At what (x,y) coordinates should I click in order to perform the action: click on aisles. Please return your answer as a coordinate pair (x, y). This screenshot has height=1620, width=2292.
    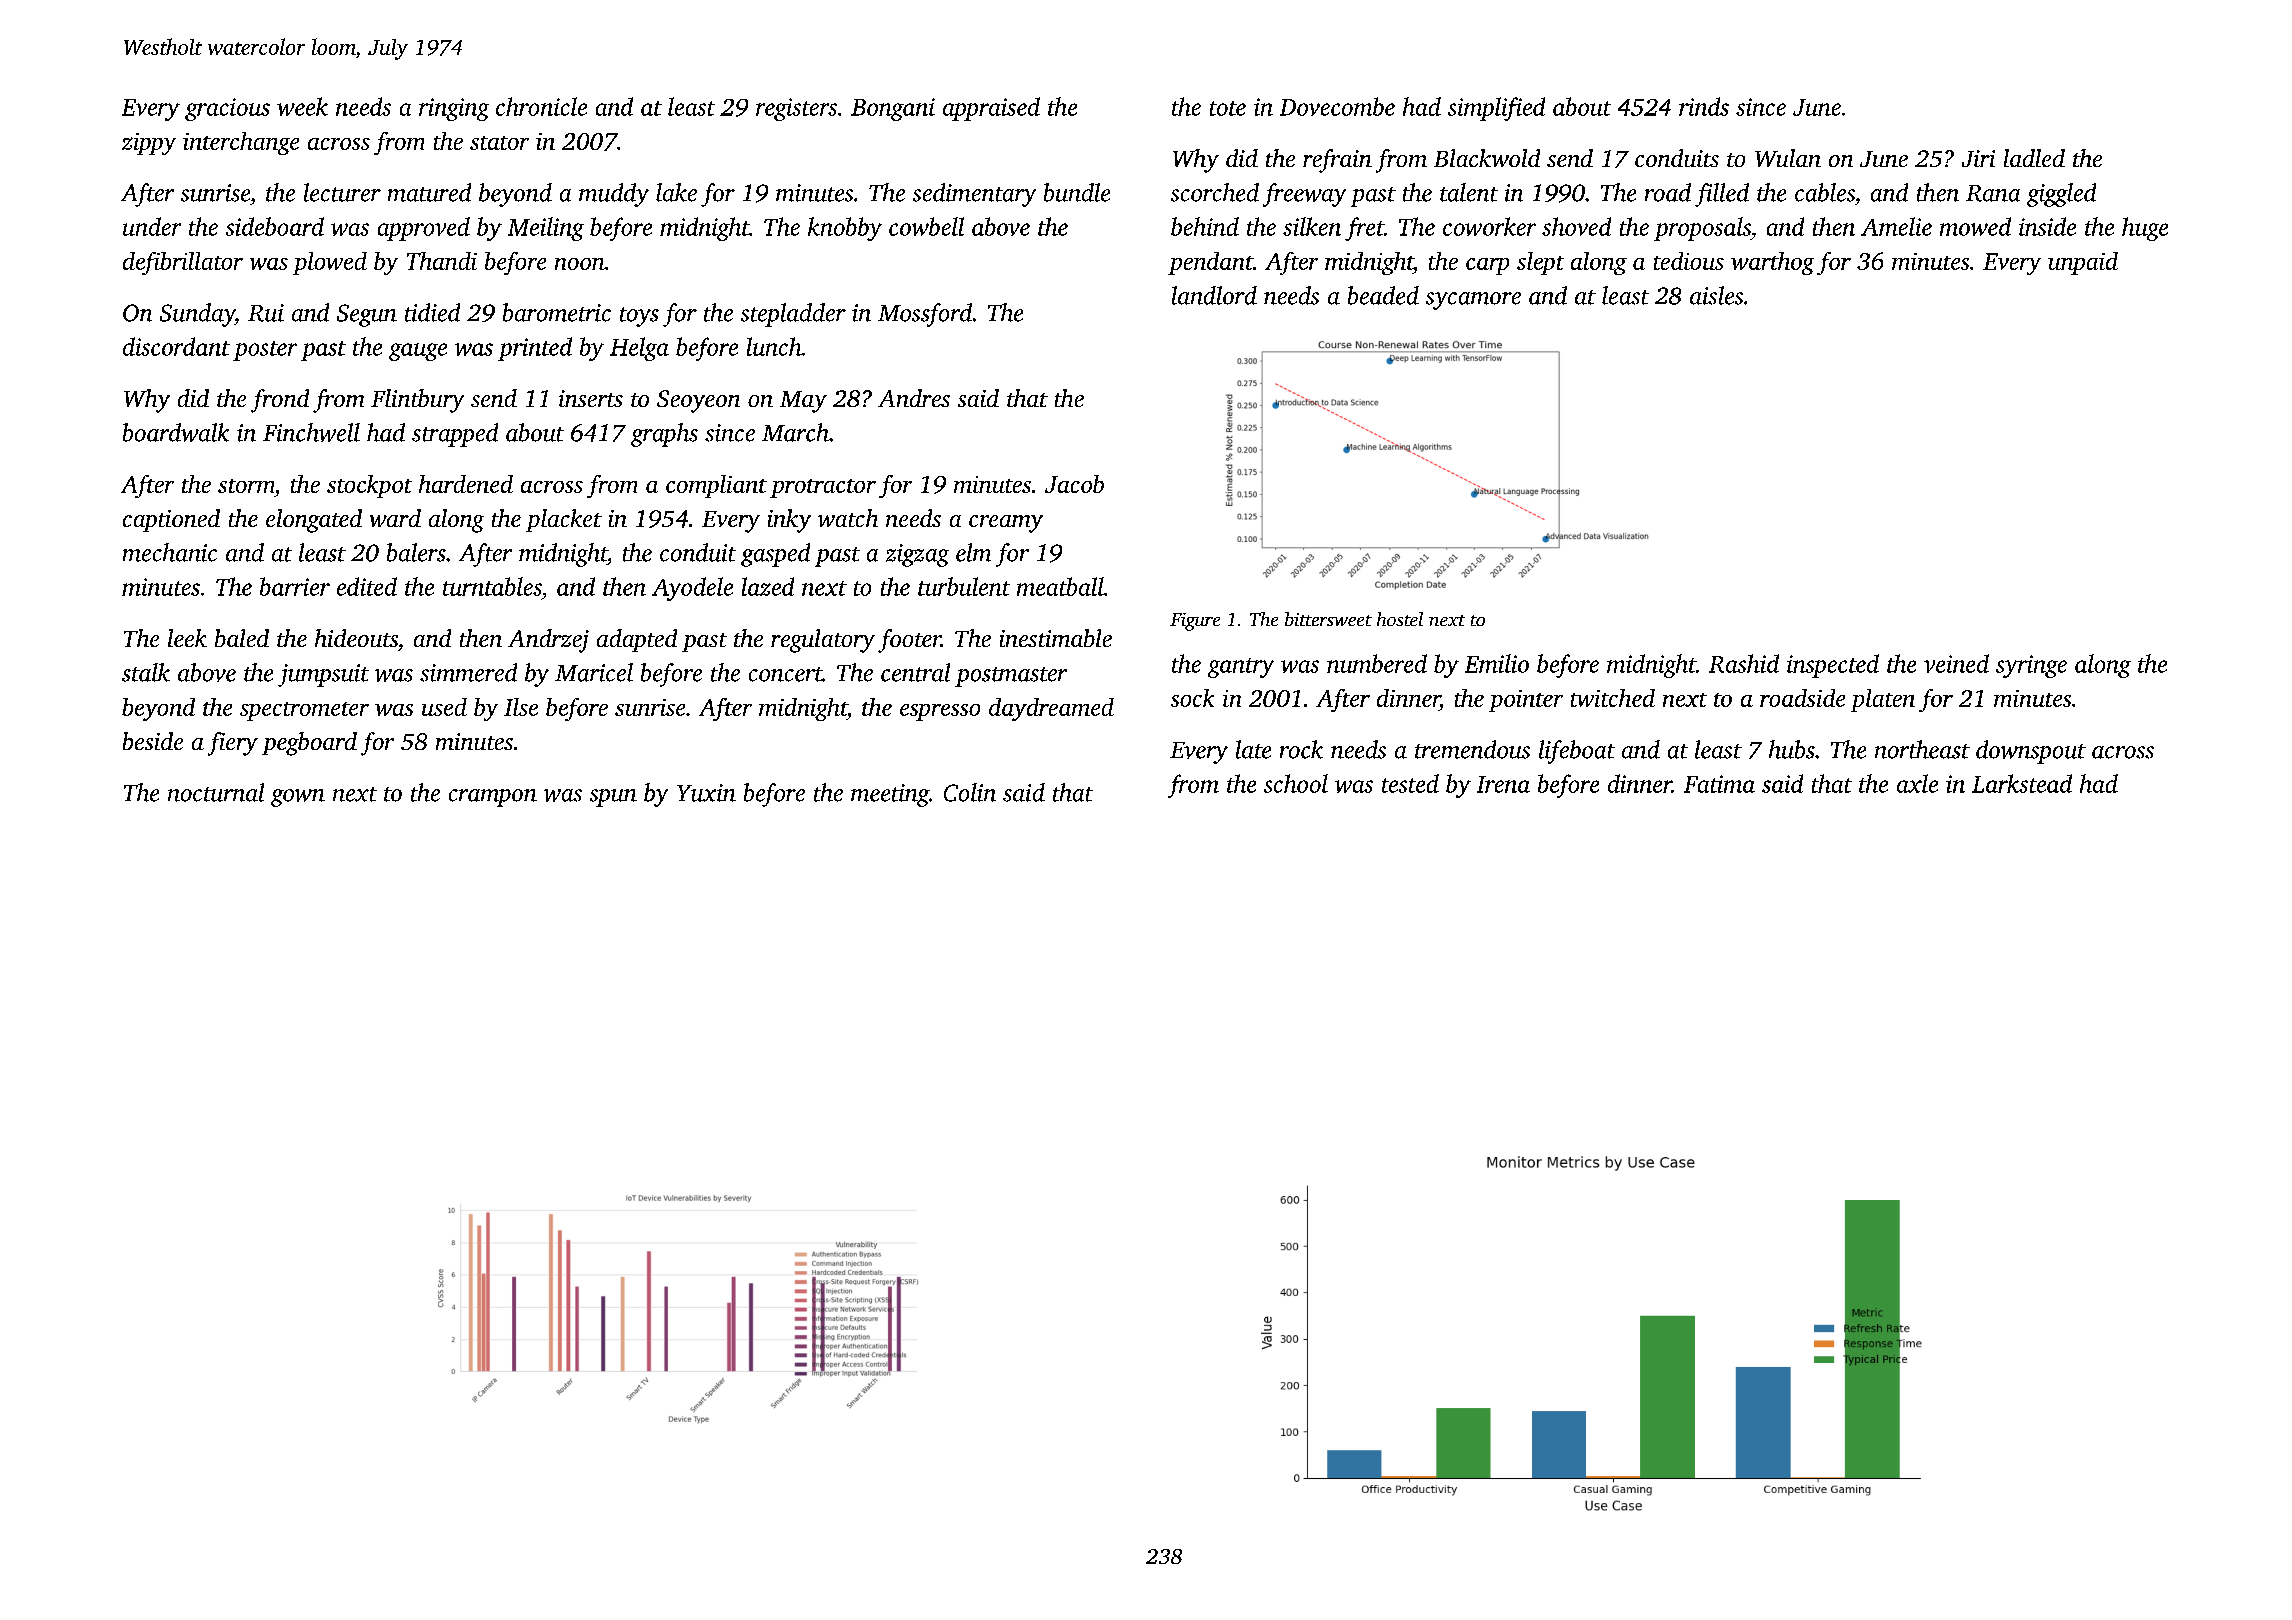
    Looking at the image, I should click on (1716, 295).
